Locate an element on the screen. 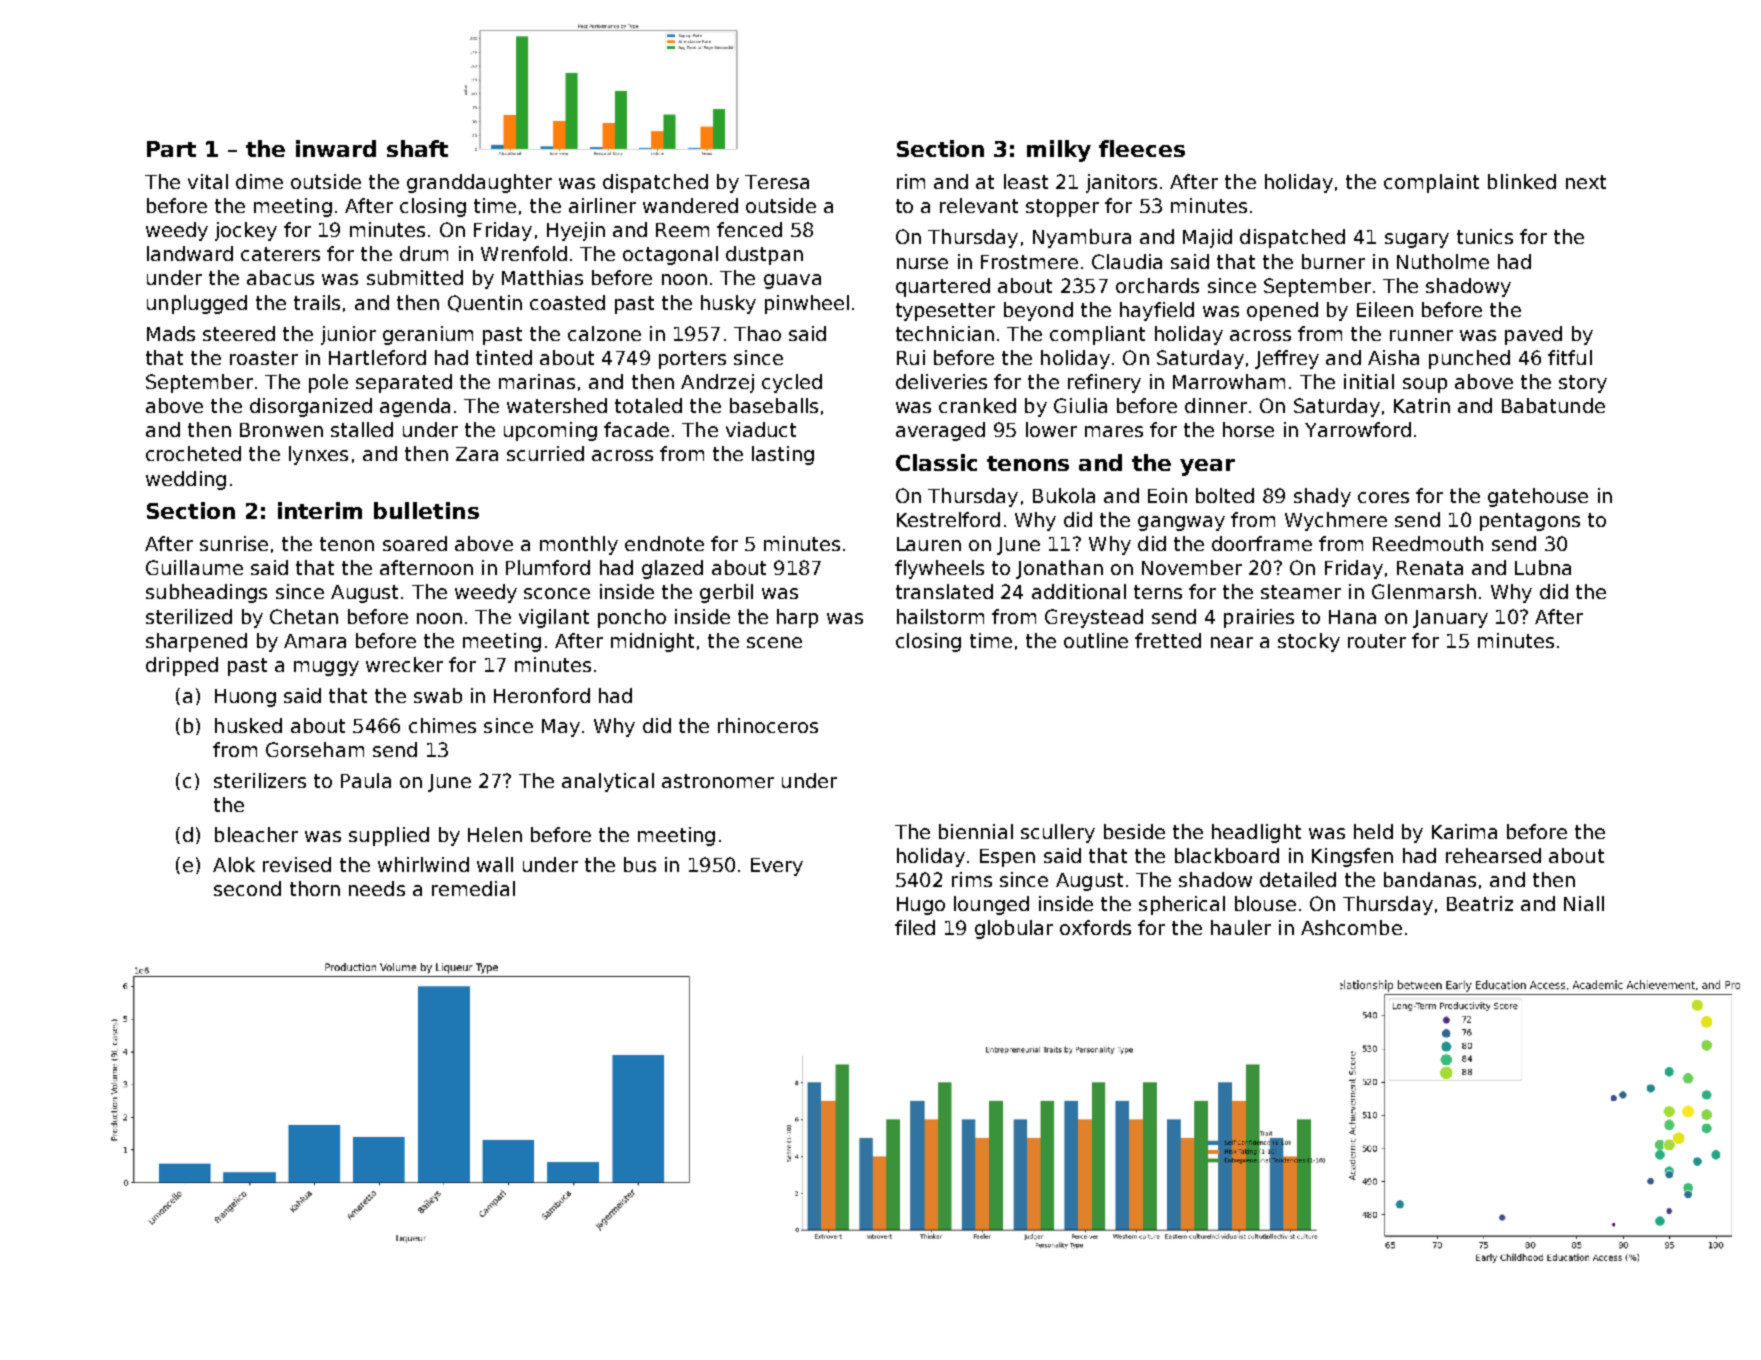 Image resolution: width=1761 pixels, height=1360 pixels. revised is located at coordinates (297, 864).
